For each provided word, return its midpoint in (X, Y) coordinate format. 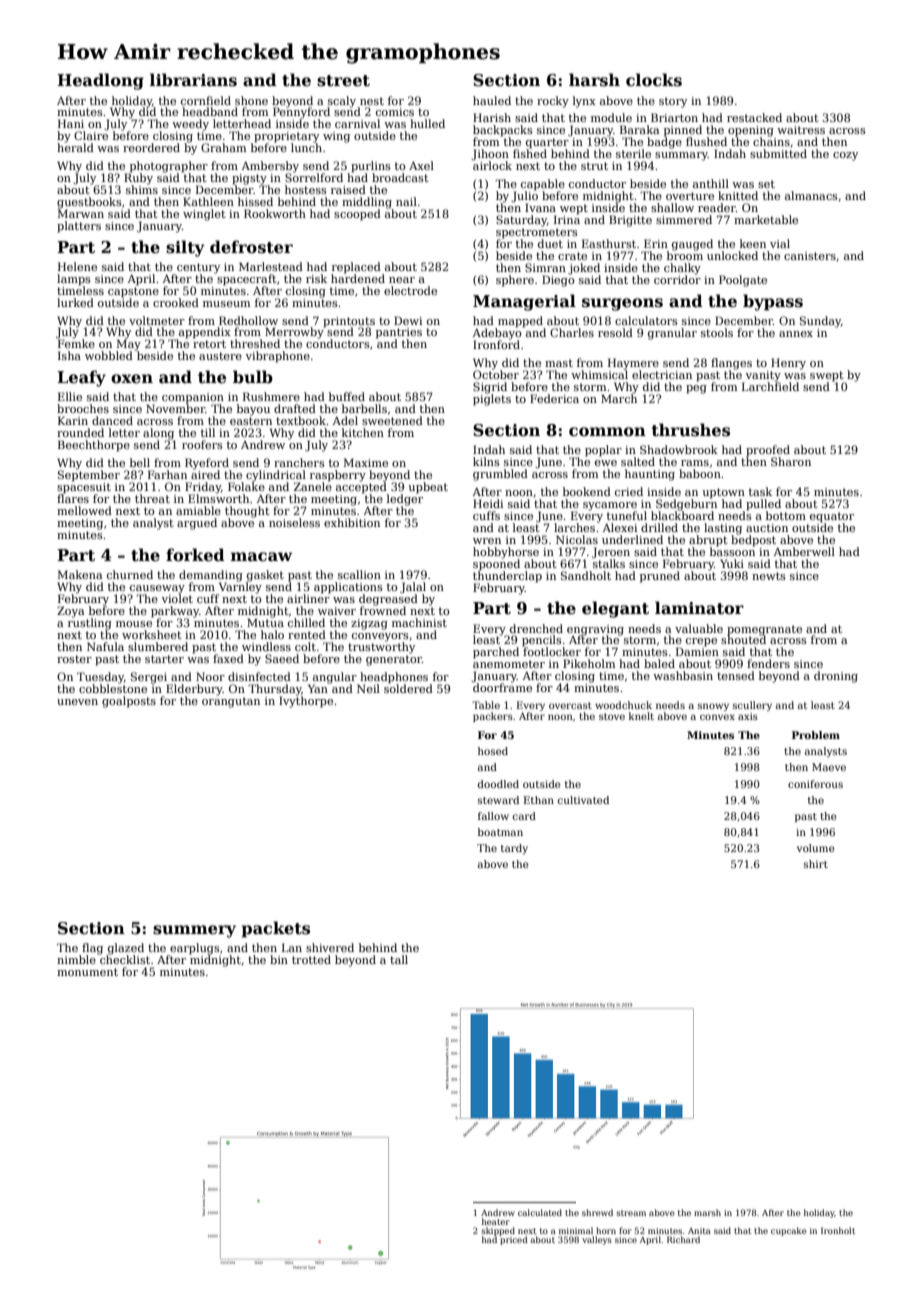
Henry (788, 364)
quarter (547, 143)
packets (275, 929)
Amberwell (804, 551)
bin (279, 959)
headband (210, 111)
